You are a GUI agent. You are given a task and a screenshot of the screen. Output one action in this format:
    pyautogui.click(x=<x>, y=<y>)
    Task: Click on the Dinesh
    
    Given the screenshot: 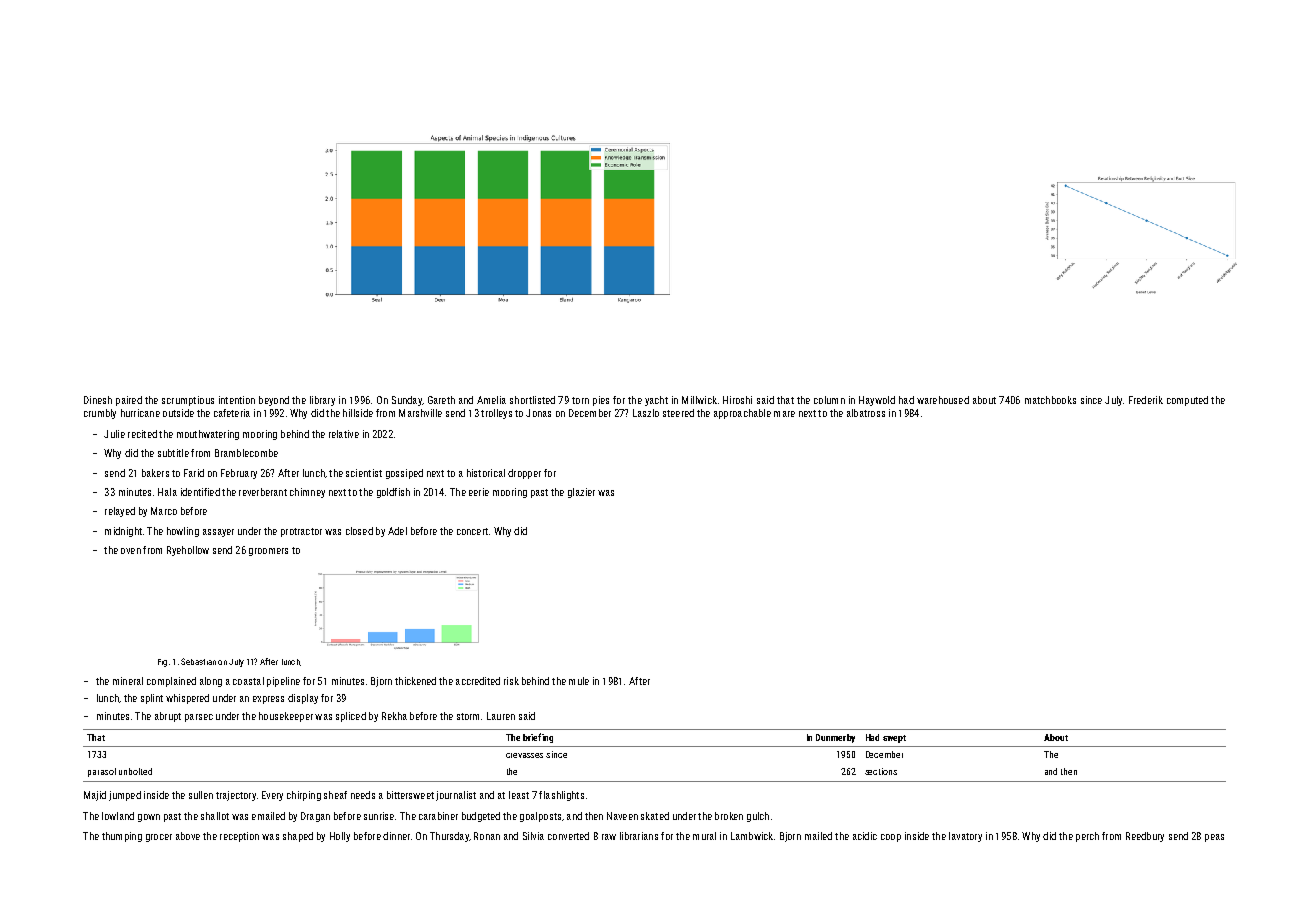 What is the action you would take?
    pyautogui.click(x=98, y=400)
